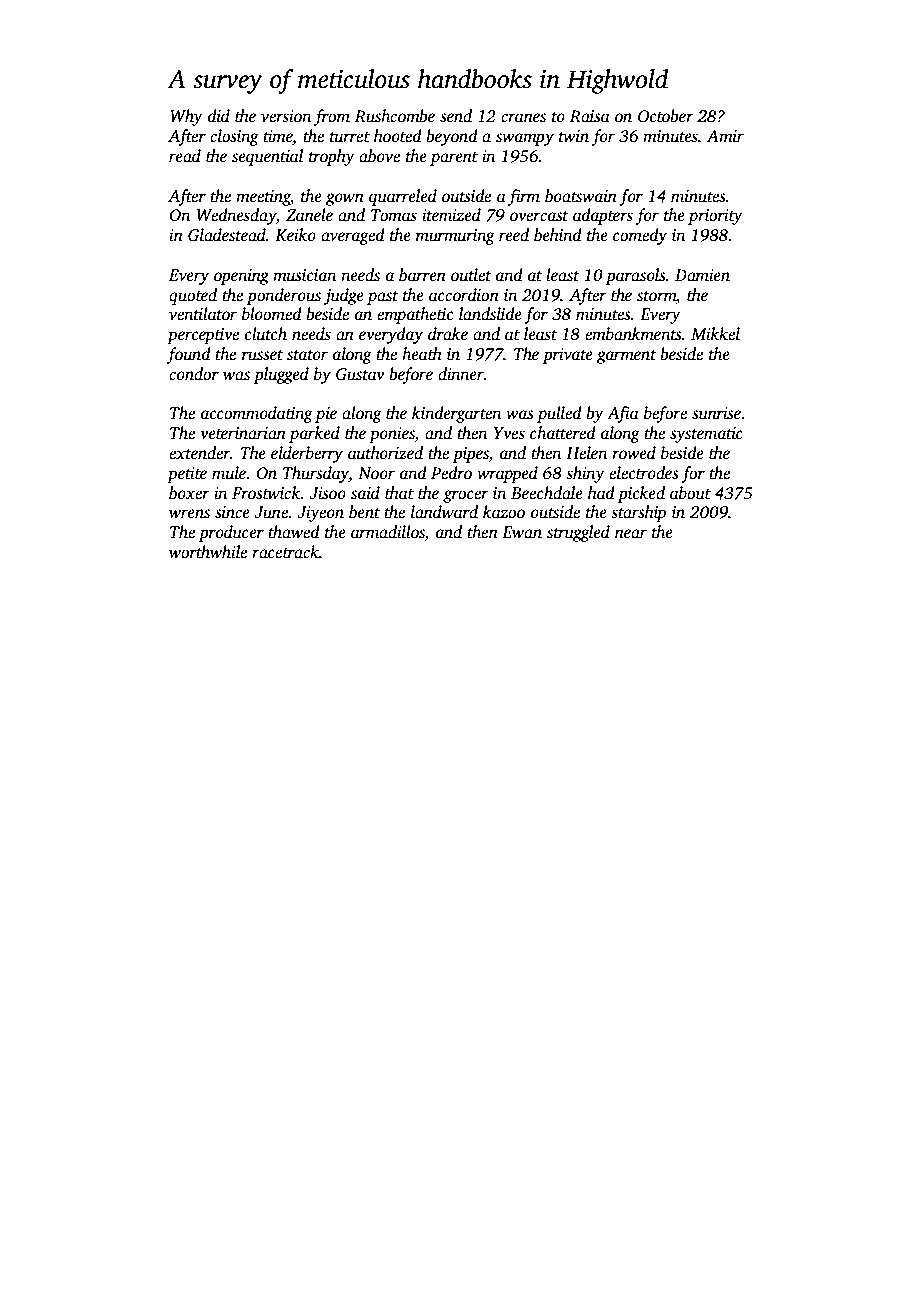 Image resolution: width=924 pixels, height=1311 pixels. I want to click on Afia, so click(623, 414).
